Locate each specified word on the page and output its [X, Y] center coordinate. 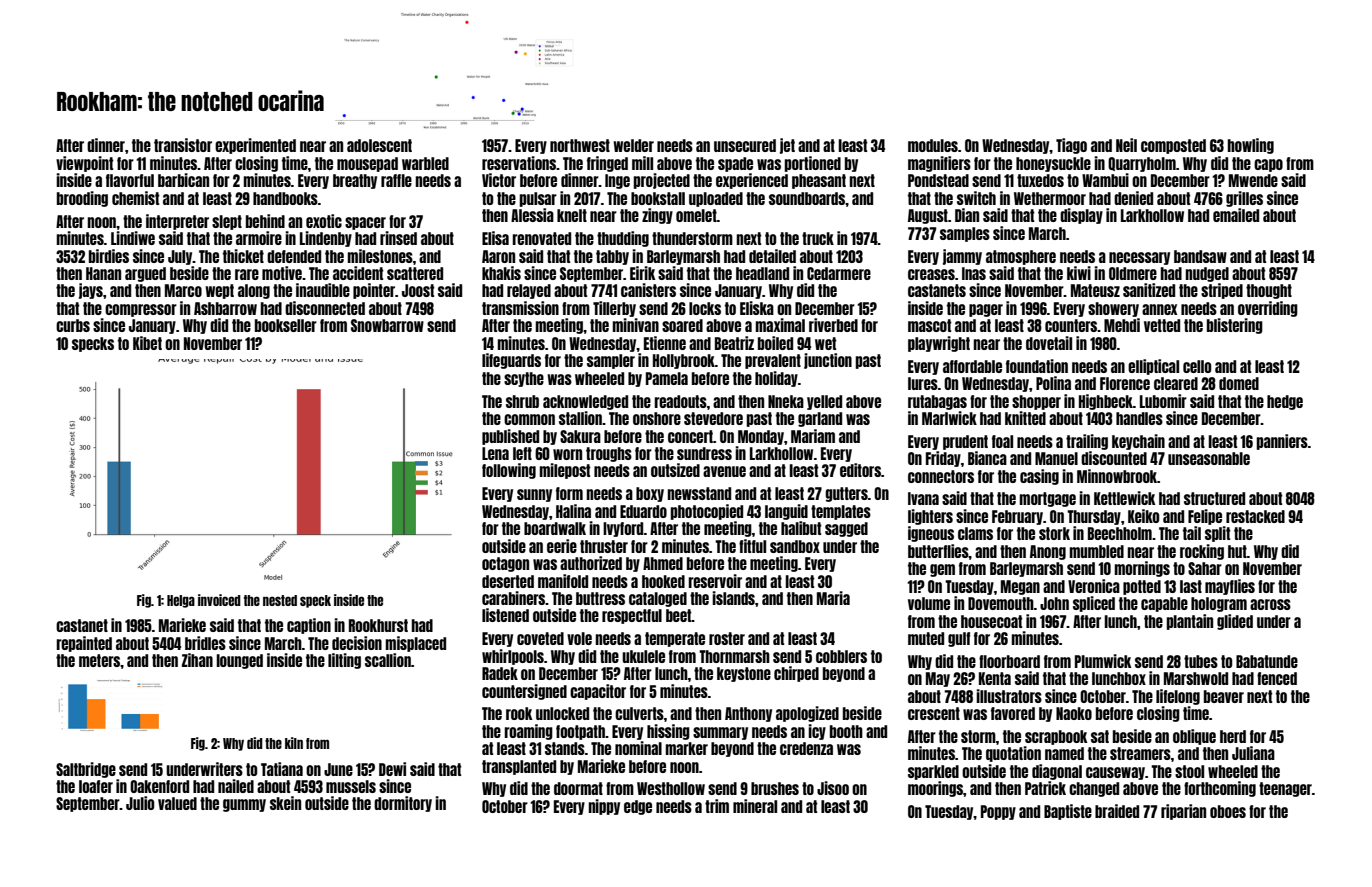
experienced [752, 181]
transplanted [519, 767]
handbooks [285, 198]
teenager [1285, 789]
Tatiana [282, 769]
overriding [1268, 309]
